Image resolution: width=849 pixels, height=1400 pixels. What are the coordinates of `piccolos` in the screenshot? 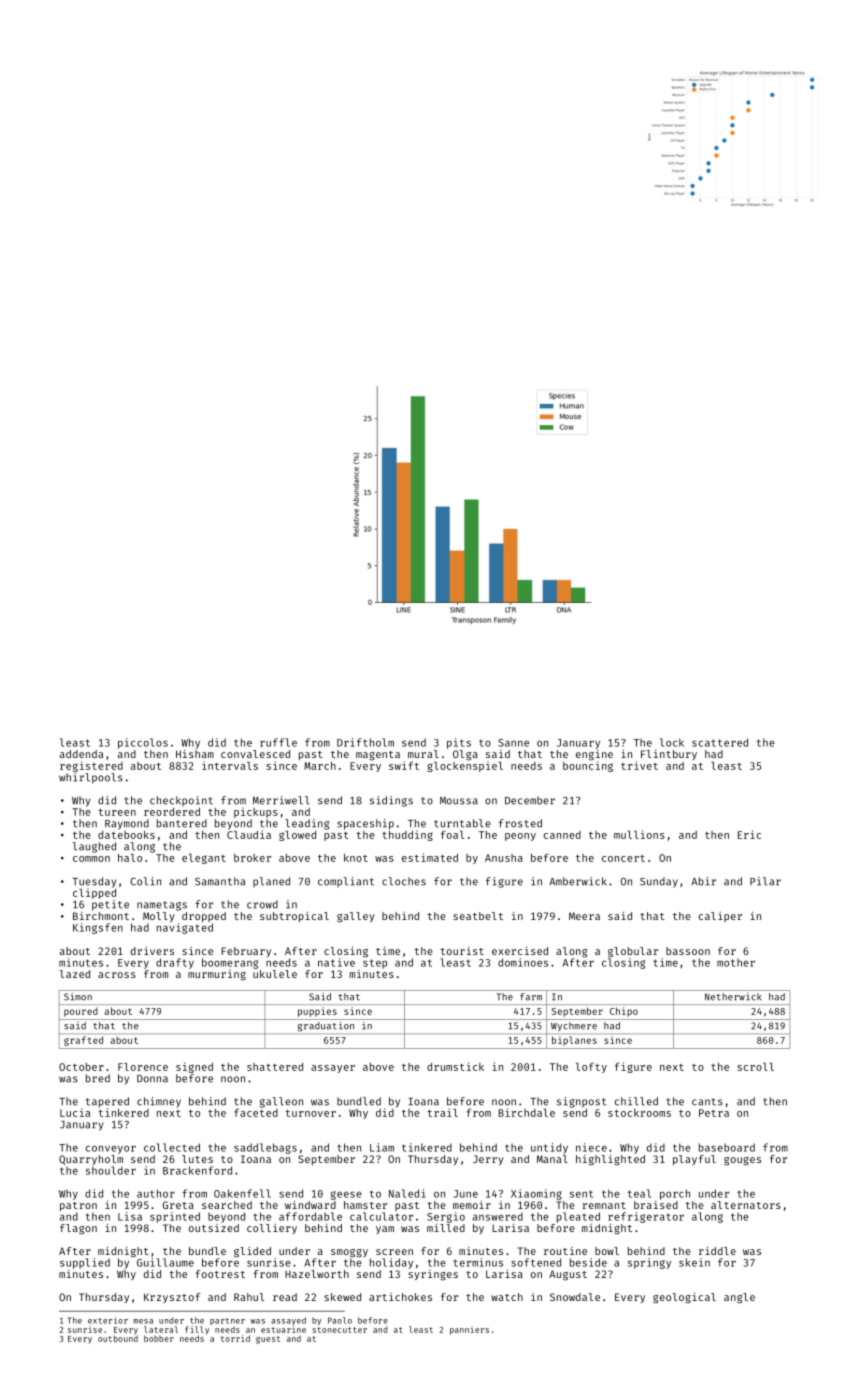 It's located at (143, 743).
